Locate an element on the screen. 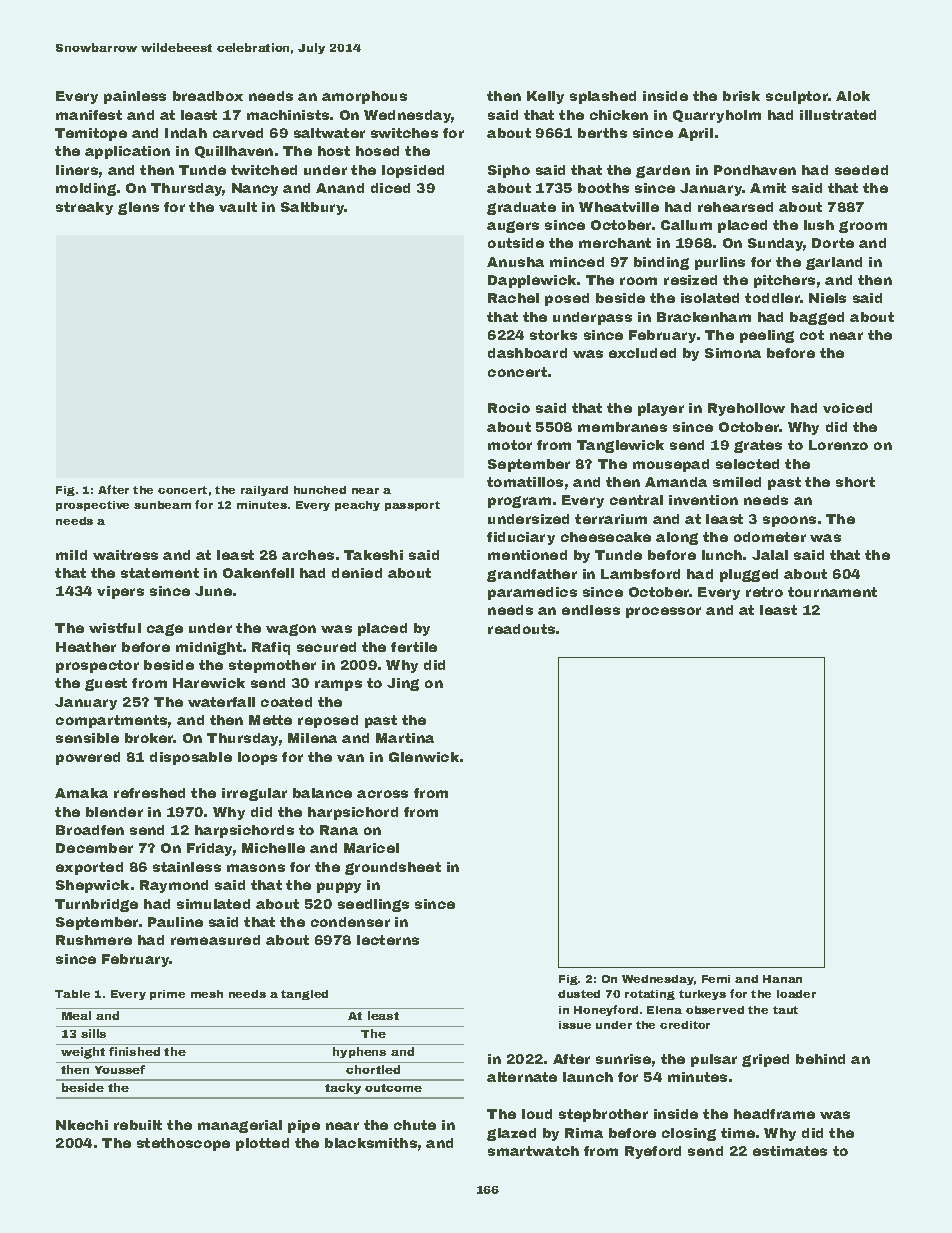 The height and width of the screenshot is (1233, 952). prospective is located at coordinates (92, 506).
